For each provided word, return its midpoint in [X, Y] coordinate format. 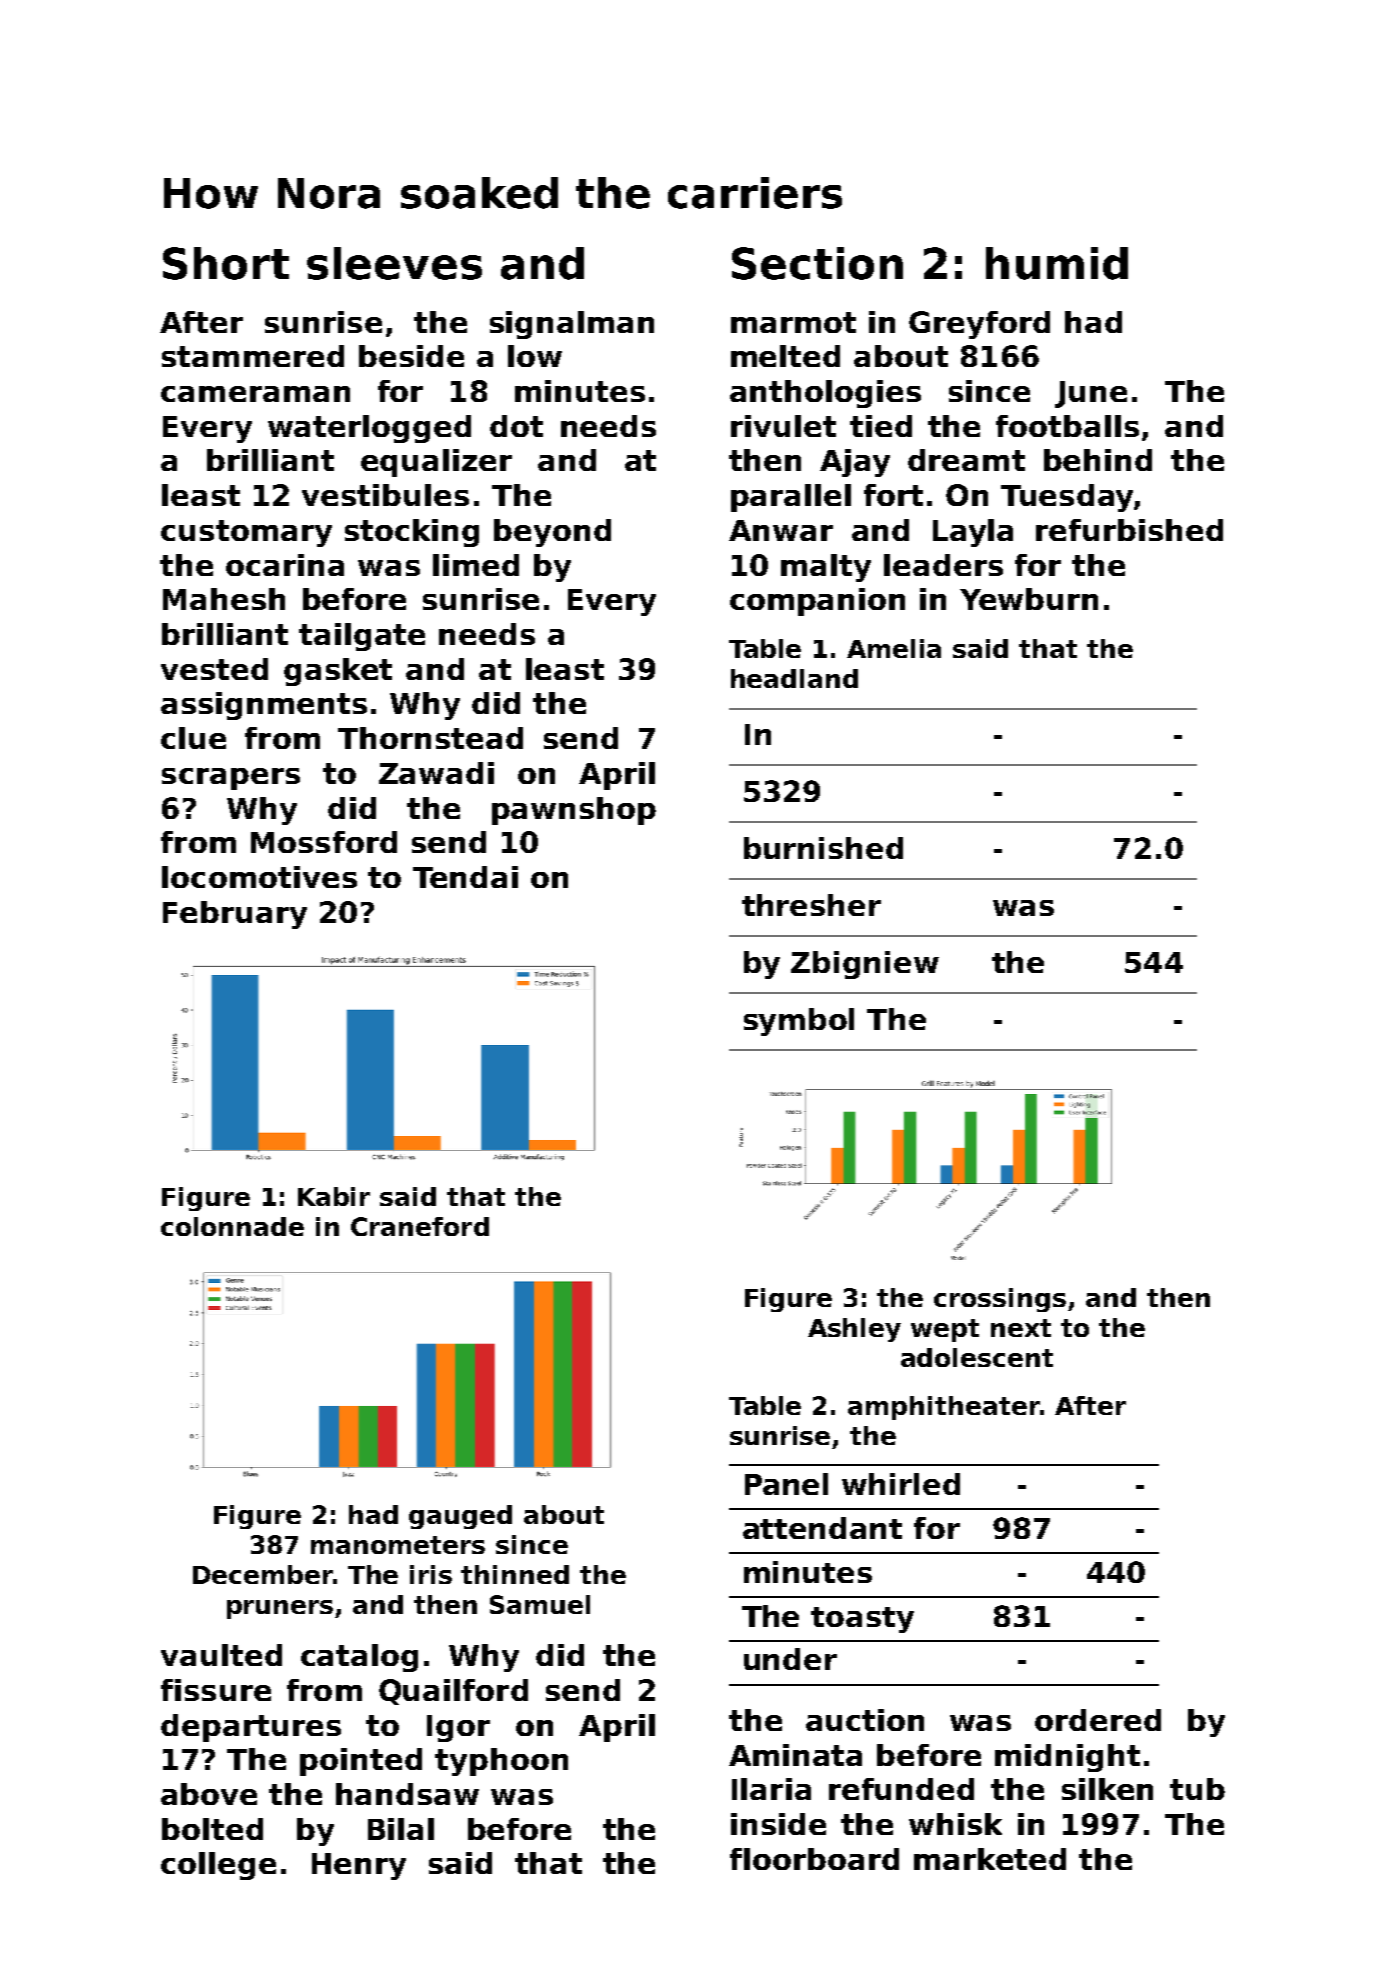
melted [785, 356]
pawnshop [574, 811]
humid [1057, 263]
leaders [943, 565]
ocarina [285, 565]
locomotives [259, 877]
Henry [359, 1866]
